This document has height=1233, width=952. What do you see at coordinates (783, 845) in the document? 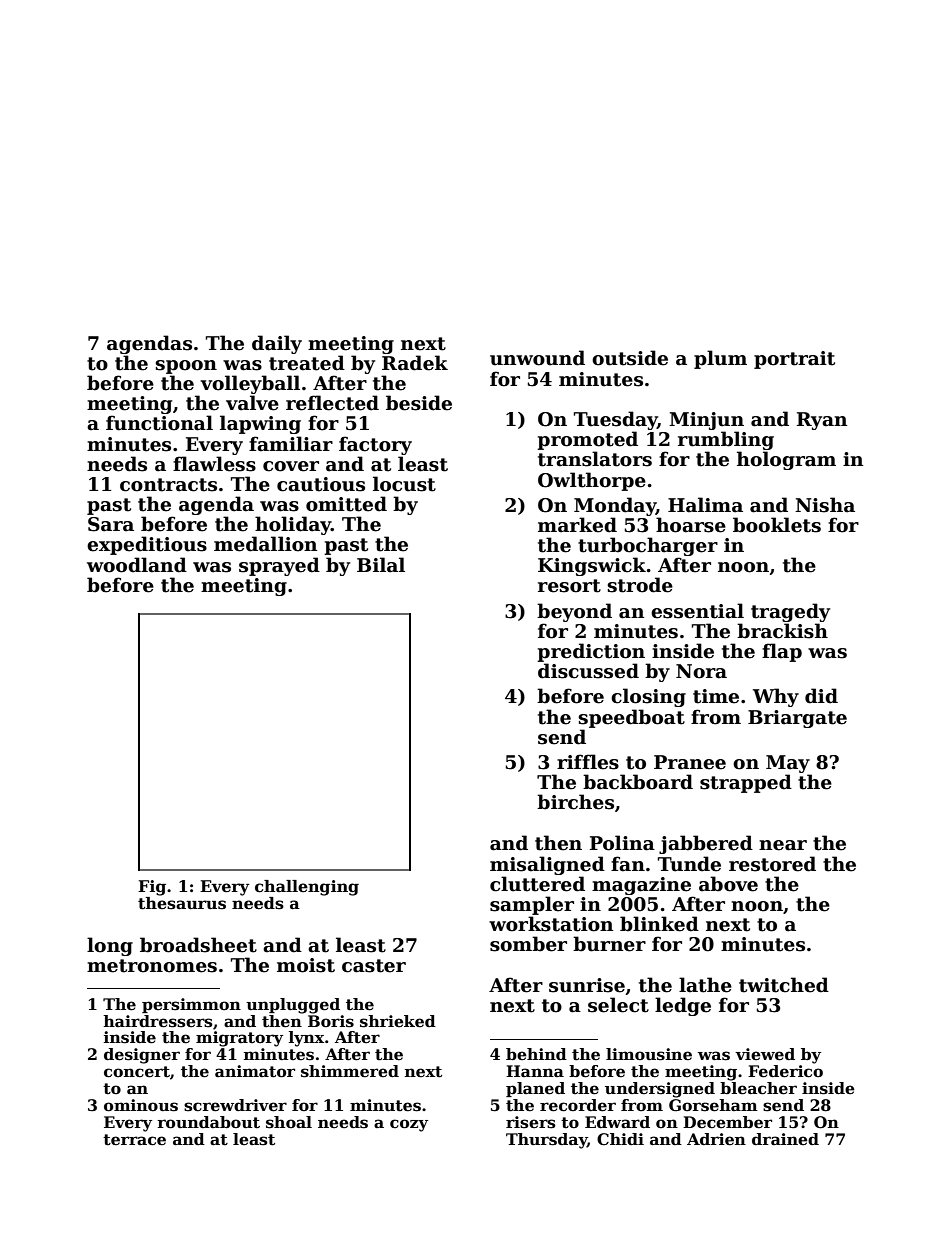
I see `near` at bounding box center [783, 845].
